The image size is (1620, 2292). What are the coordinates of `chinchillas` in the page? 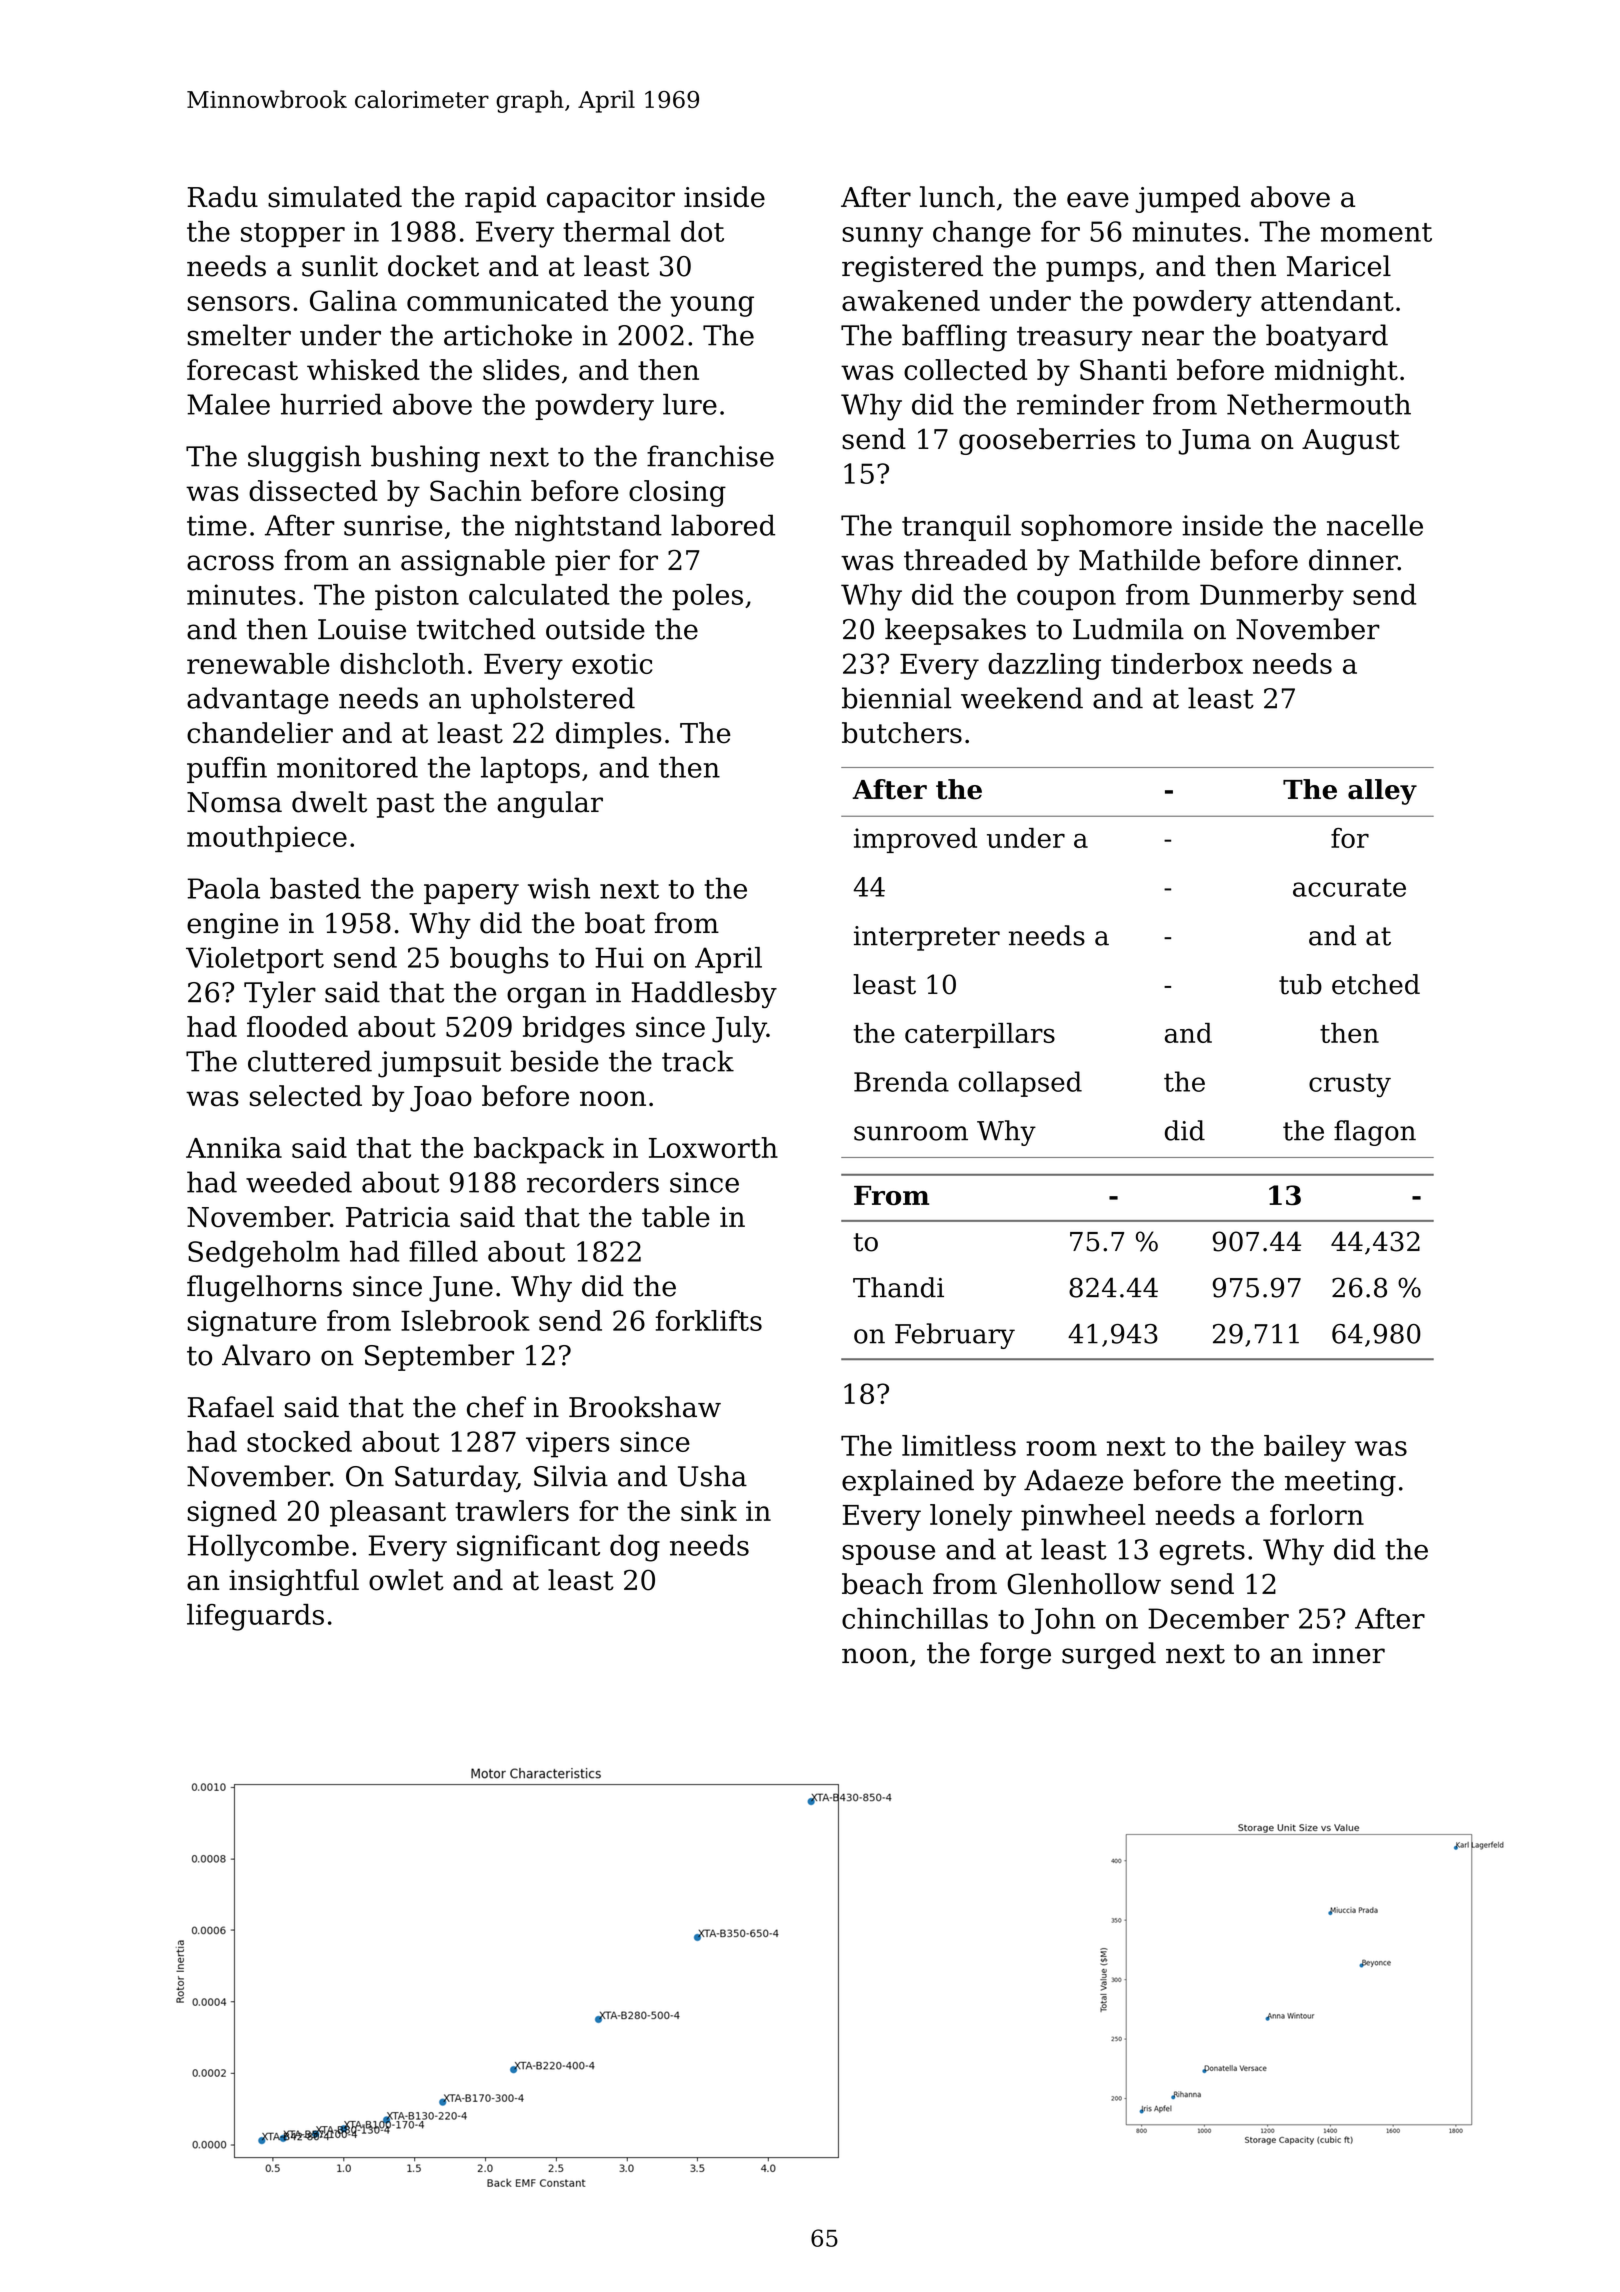 It's located at (915, 1618).
